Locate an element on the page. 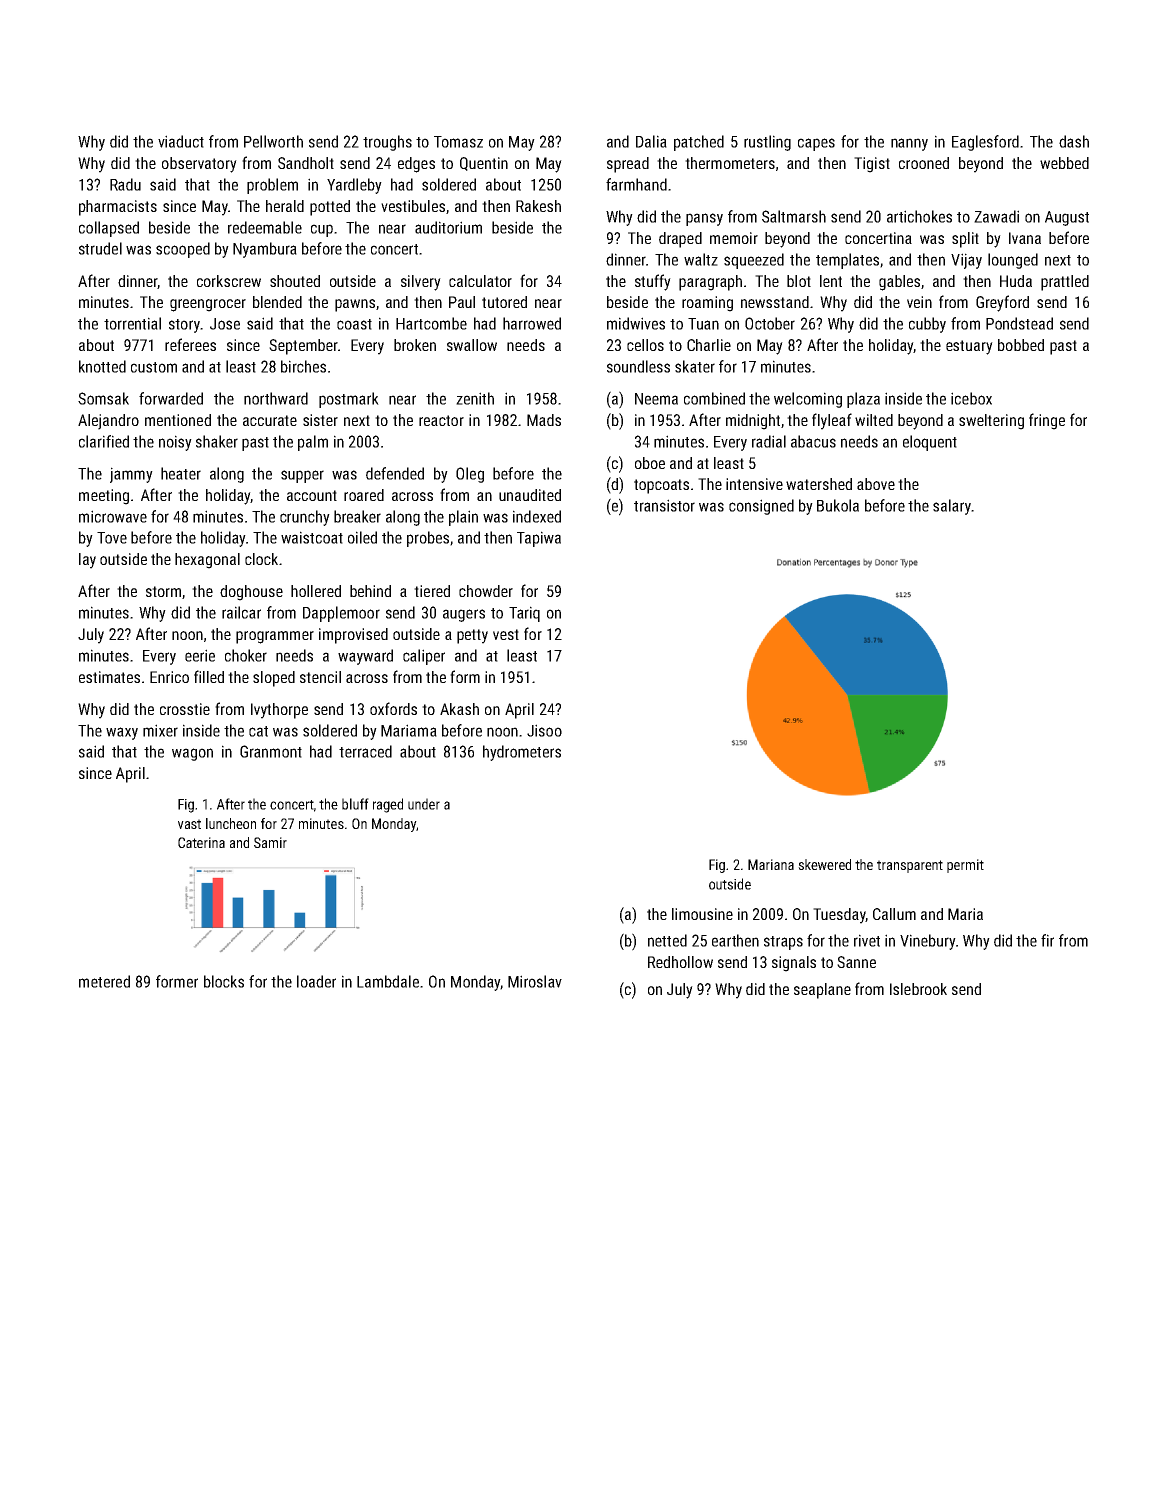 This document has height=1511, width=1168. Eaglesford is located at coordinates (985, 143).
